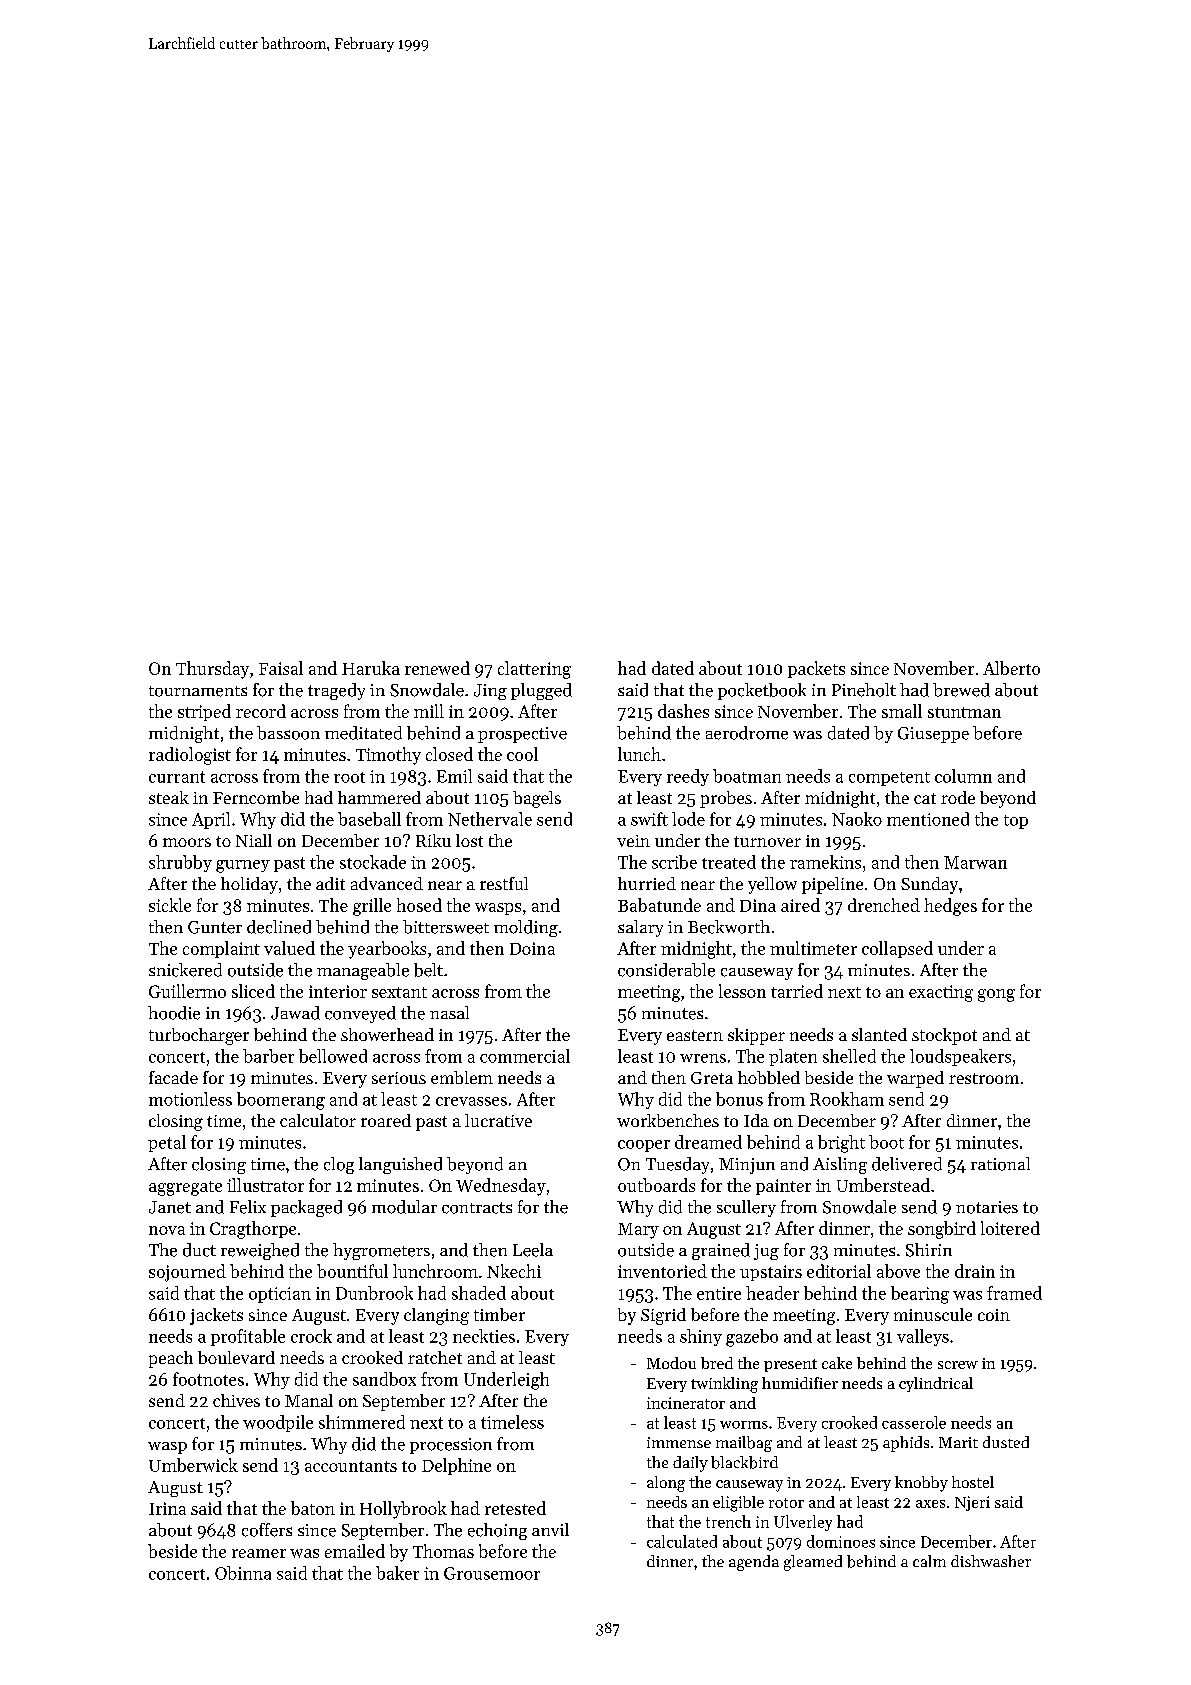 Image resolution: width=1191 pixels, height=1685 pixels. What do you see at coordinates (268, 1056) in the screenshot?
I see `barber` at bounding box center [268, 1056].
